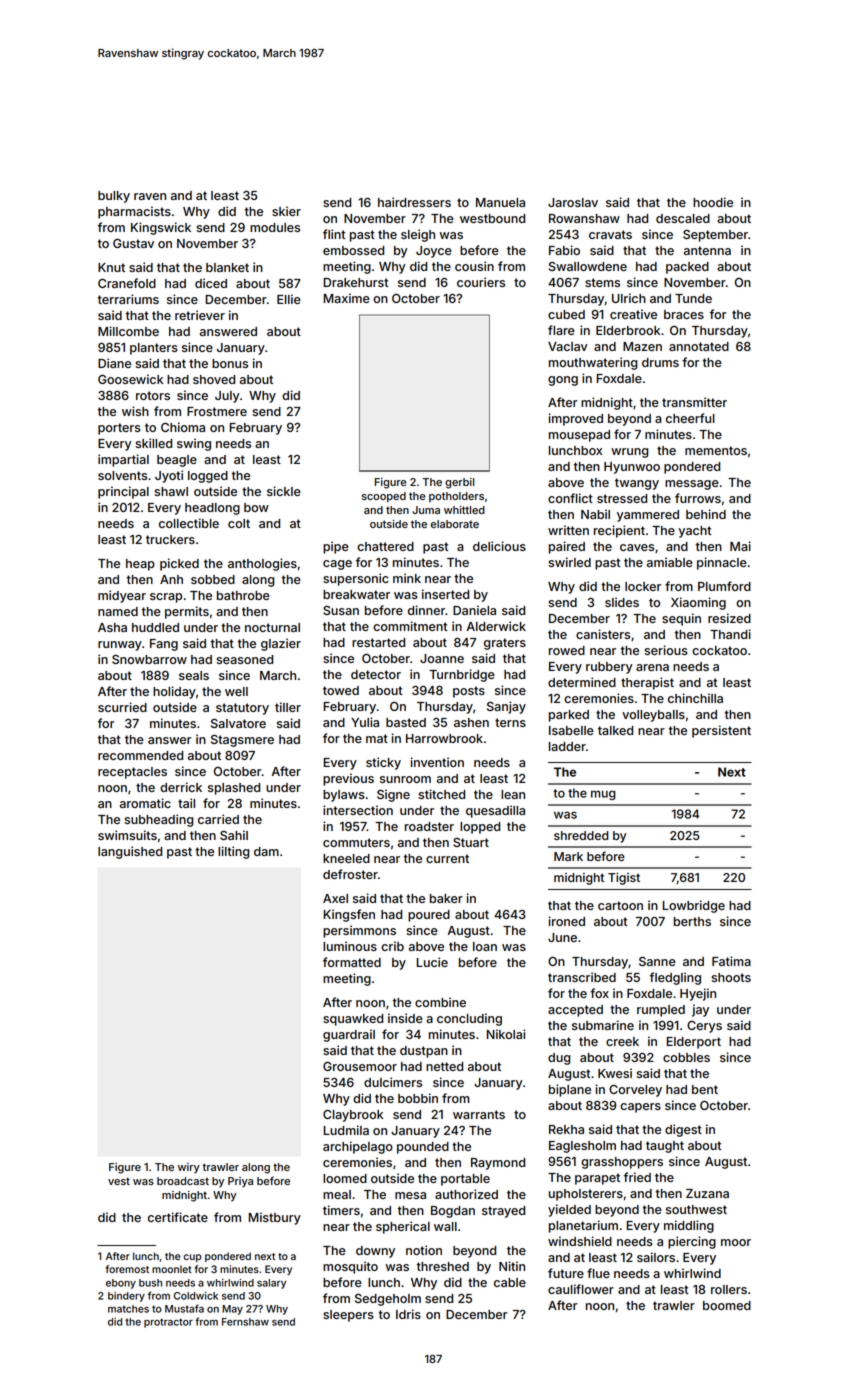 Image resolution: width=849 pixels, height=1400 pixels. Describe the element at coordinates (414, 202) in the screenshot. I see `hairdressers` at that location.
